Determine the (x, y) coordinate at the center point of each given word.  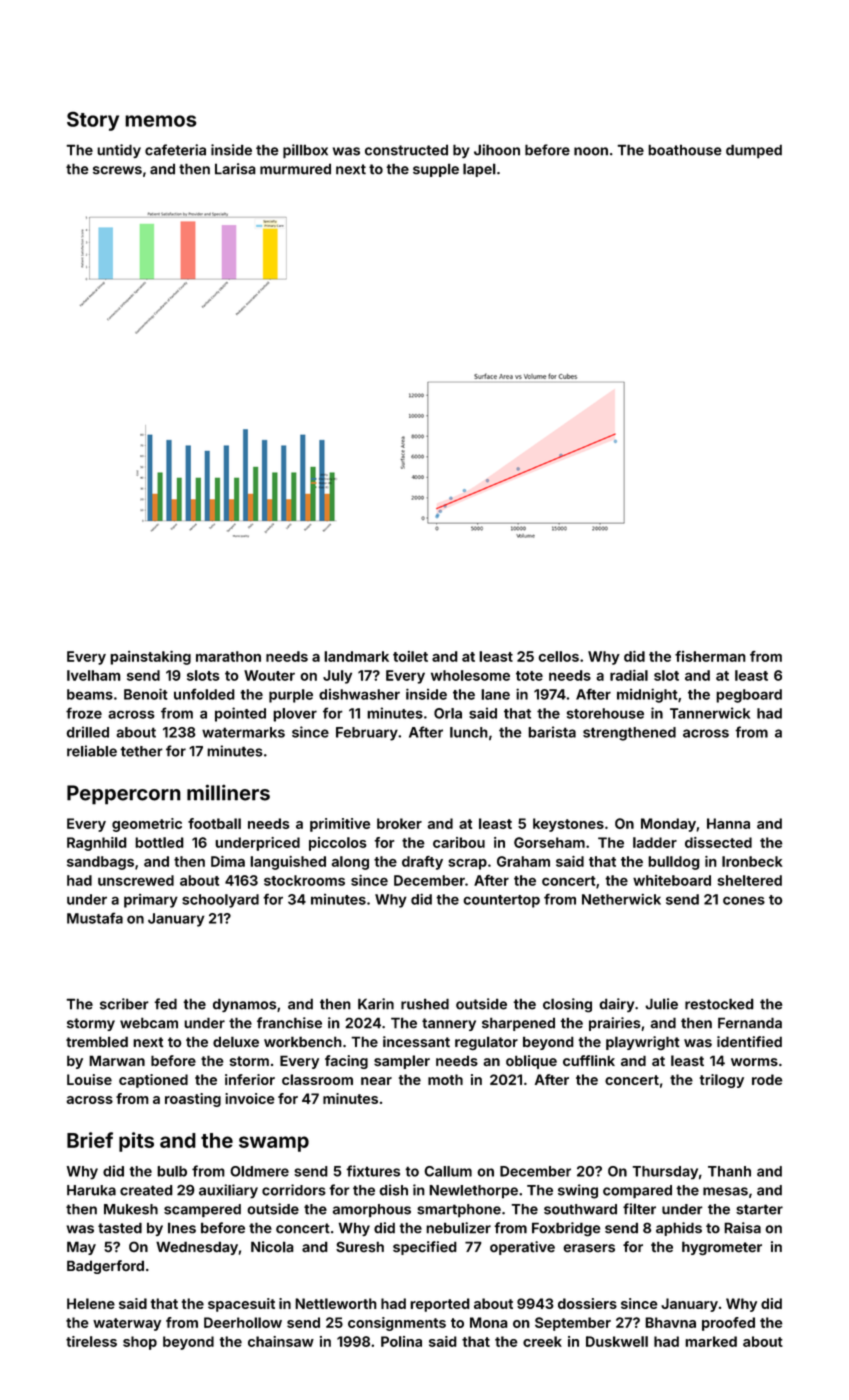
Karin (376, 1004)
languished (288, 863)
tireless (91, 1341)
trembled (97, 1042)
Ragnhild (97, 844)
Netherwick (621, 899)
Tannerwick (710, 713)
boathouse (685, 150)
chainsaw (281, 1341)
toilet (410, 656)
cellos (559, 656)
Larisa (235, 169)
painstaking (150, 658)
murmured (295, 169)
